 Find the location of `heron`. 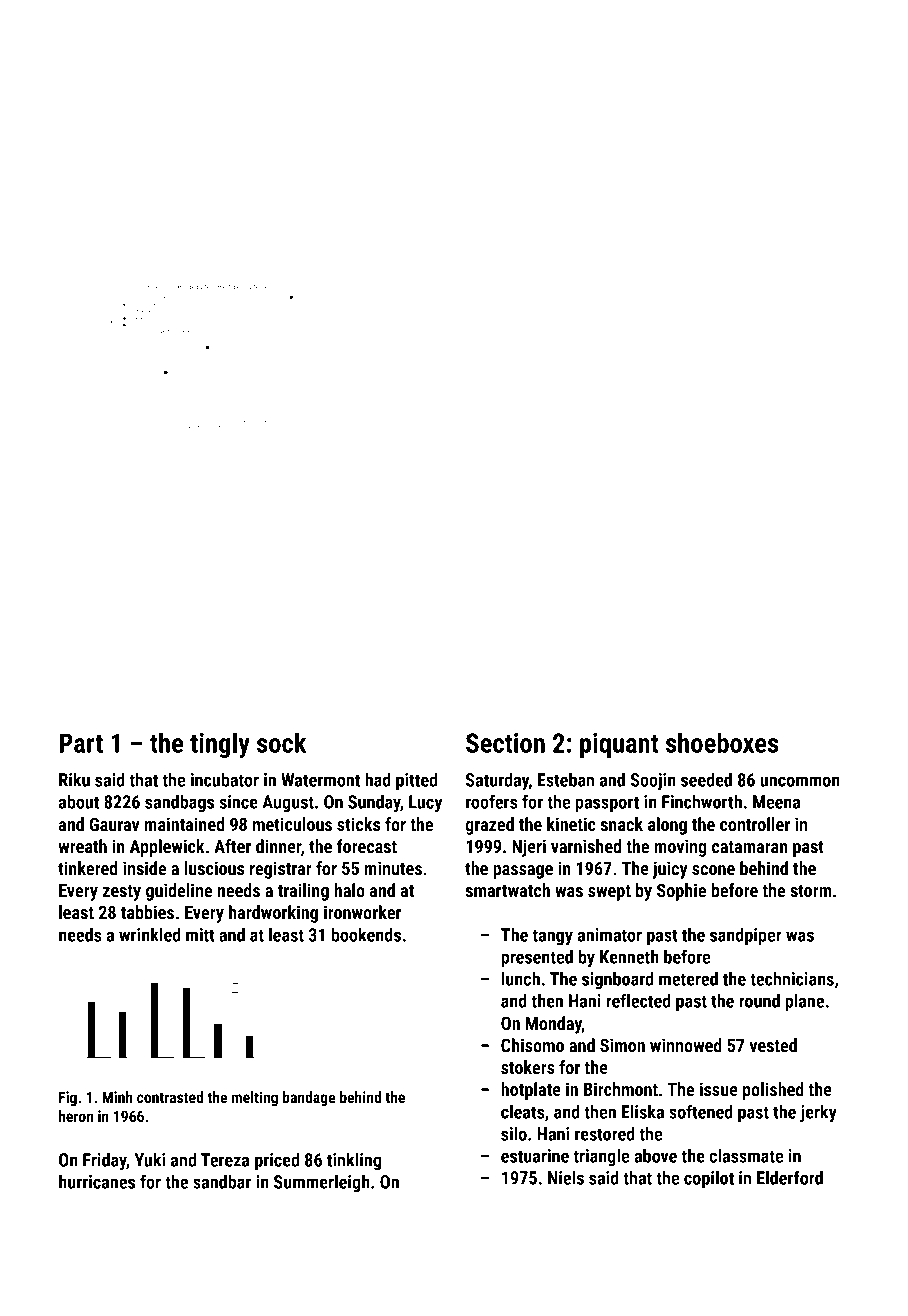

heron is located at coordinates (76, 1116).
